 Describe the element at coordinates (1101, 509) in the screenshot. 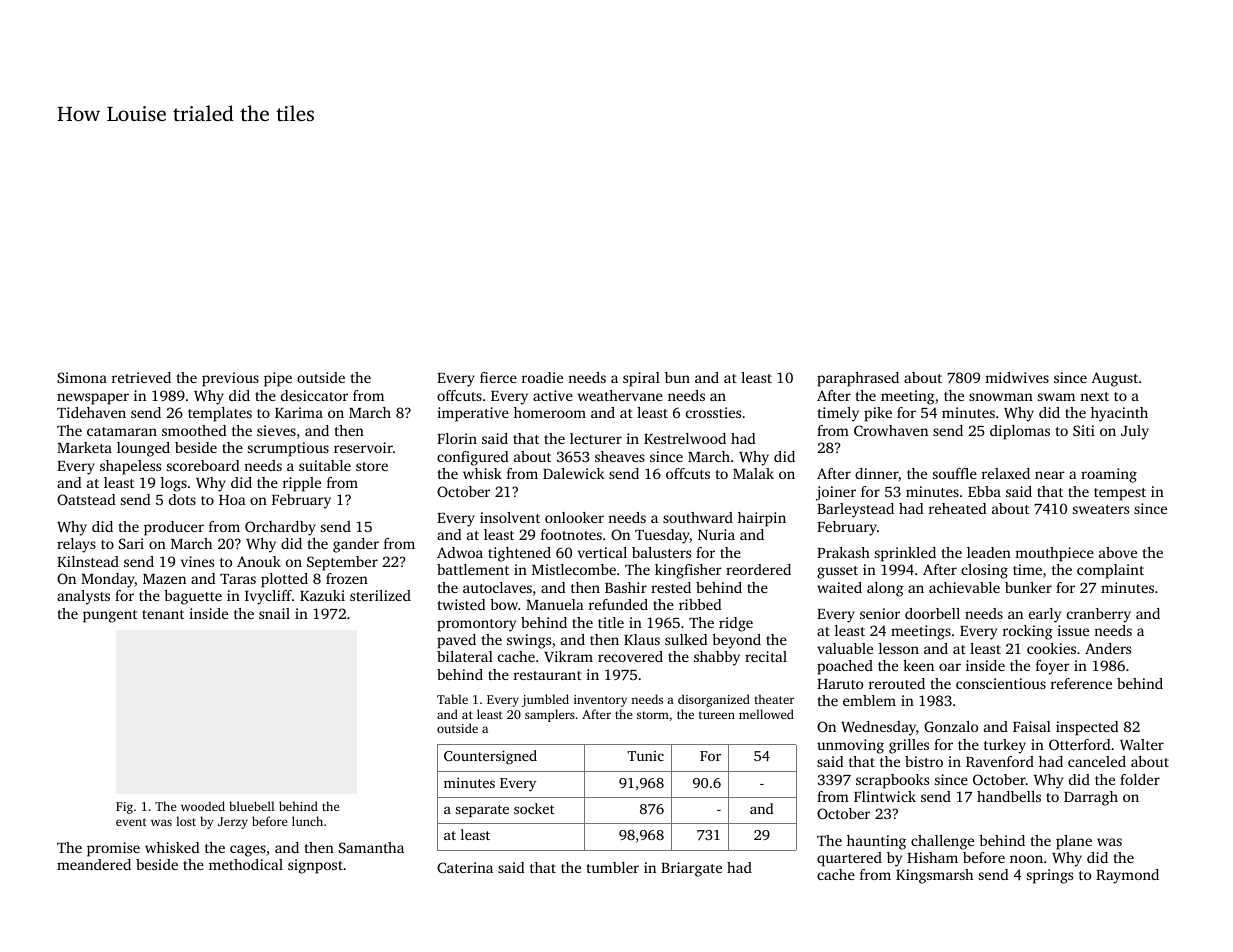

I see `sweaters` at that location.
